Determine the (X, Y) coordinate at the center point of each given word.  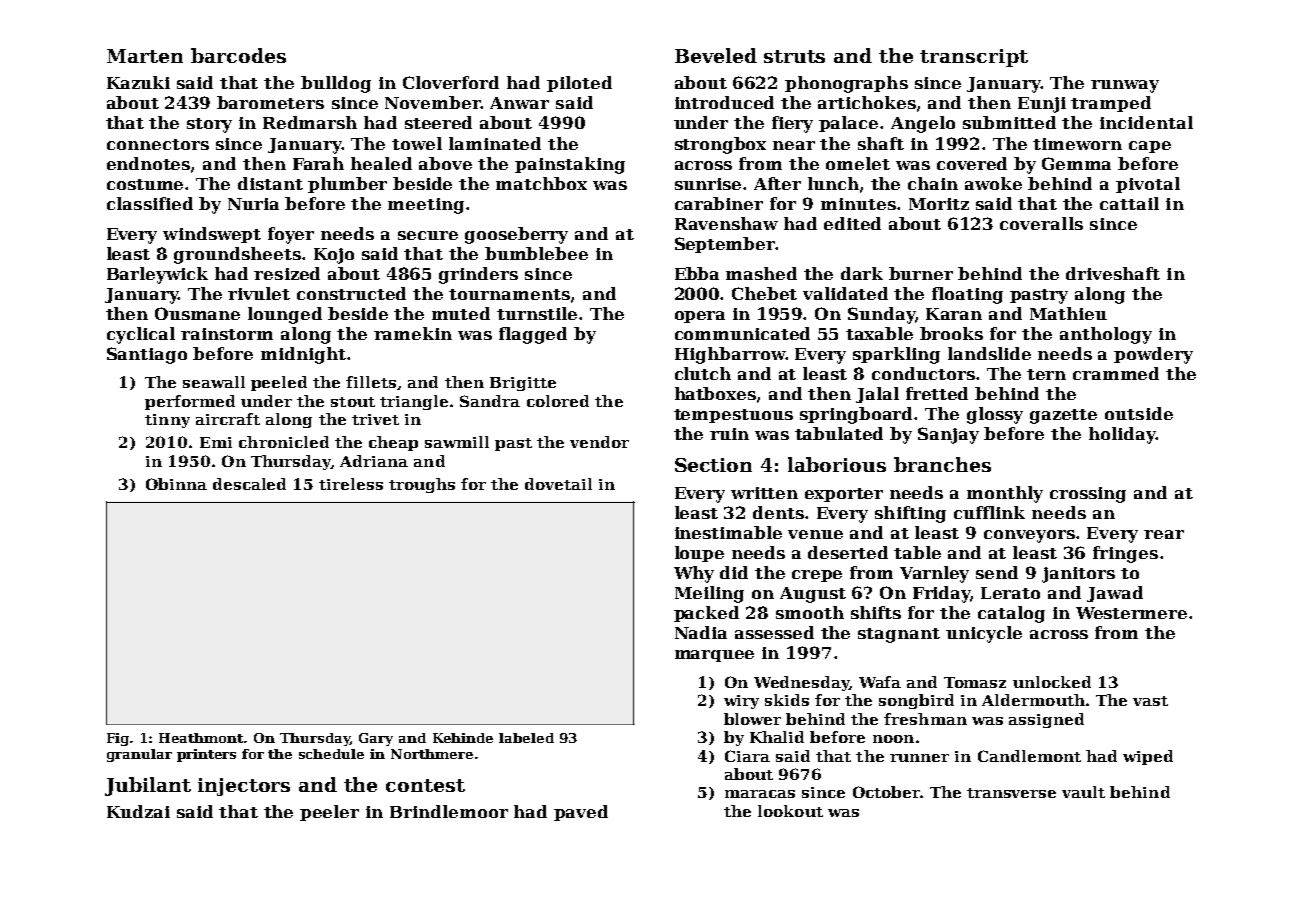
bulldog (336, 84)
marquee (714, 656)
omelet (858, 163)
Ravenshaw (726, 223)
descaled (249, 484)
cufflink (989, 512)
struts (794, 56)
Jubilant (148, 786)
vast (1150, 701)
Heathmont (202, 738)
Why (694, 574)
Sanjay (948, 435)
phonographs (846, 84)
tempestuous (733, 416)
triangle (414, 402)
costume (145, 184)
